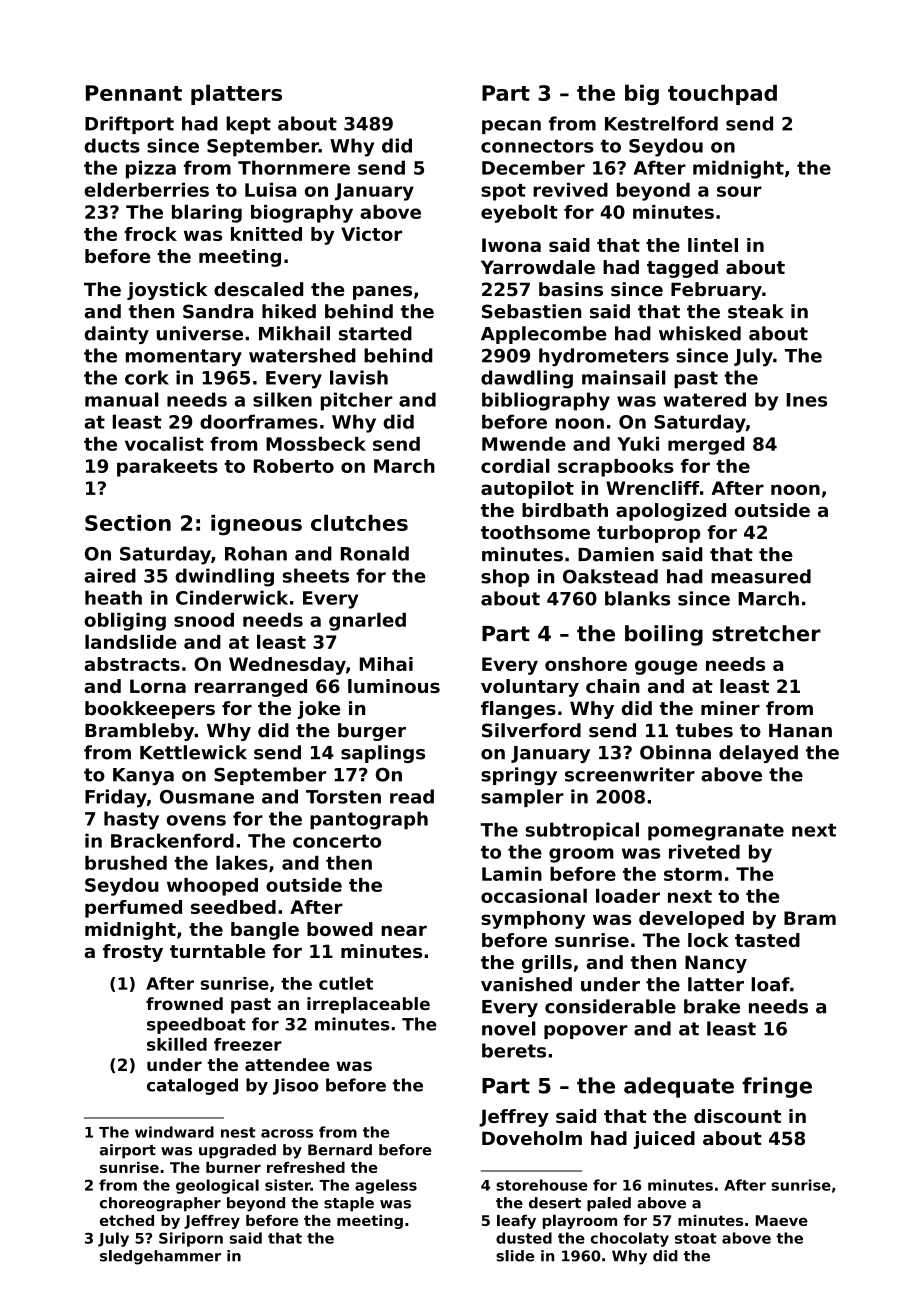  Describe the element at coordinates (758, 754) in the screenshot. I see `delayed` at that location.
